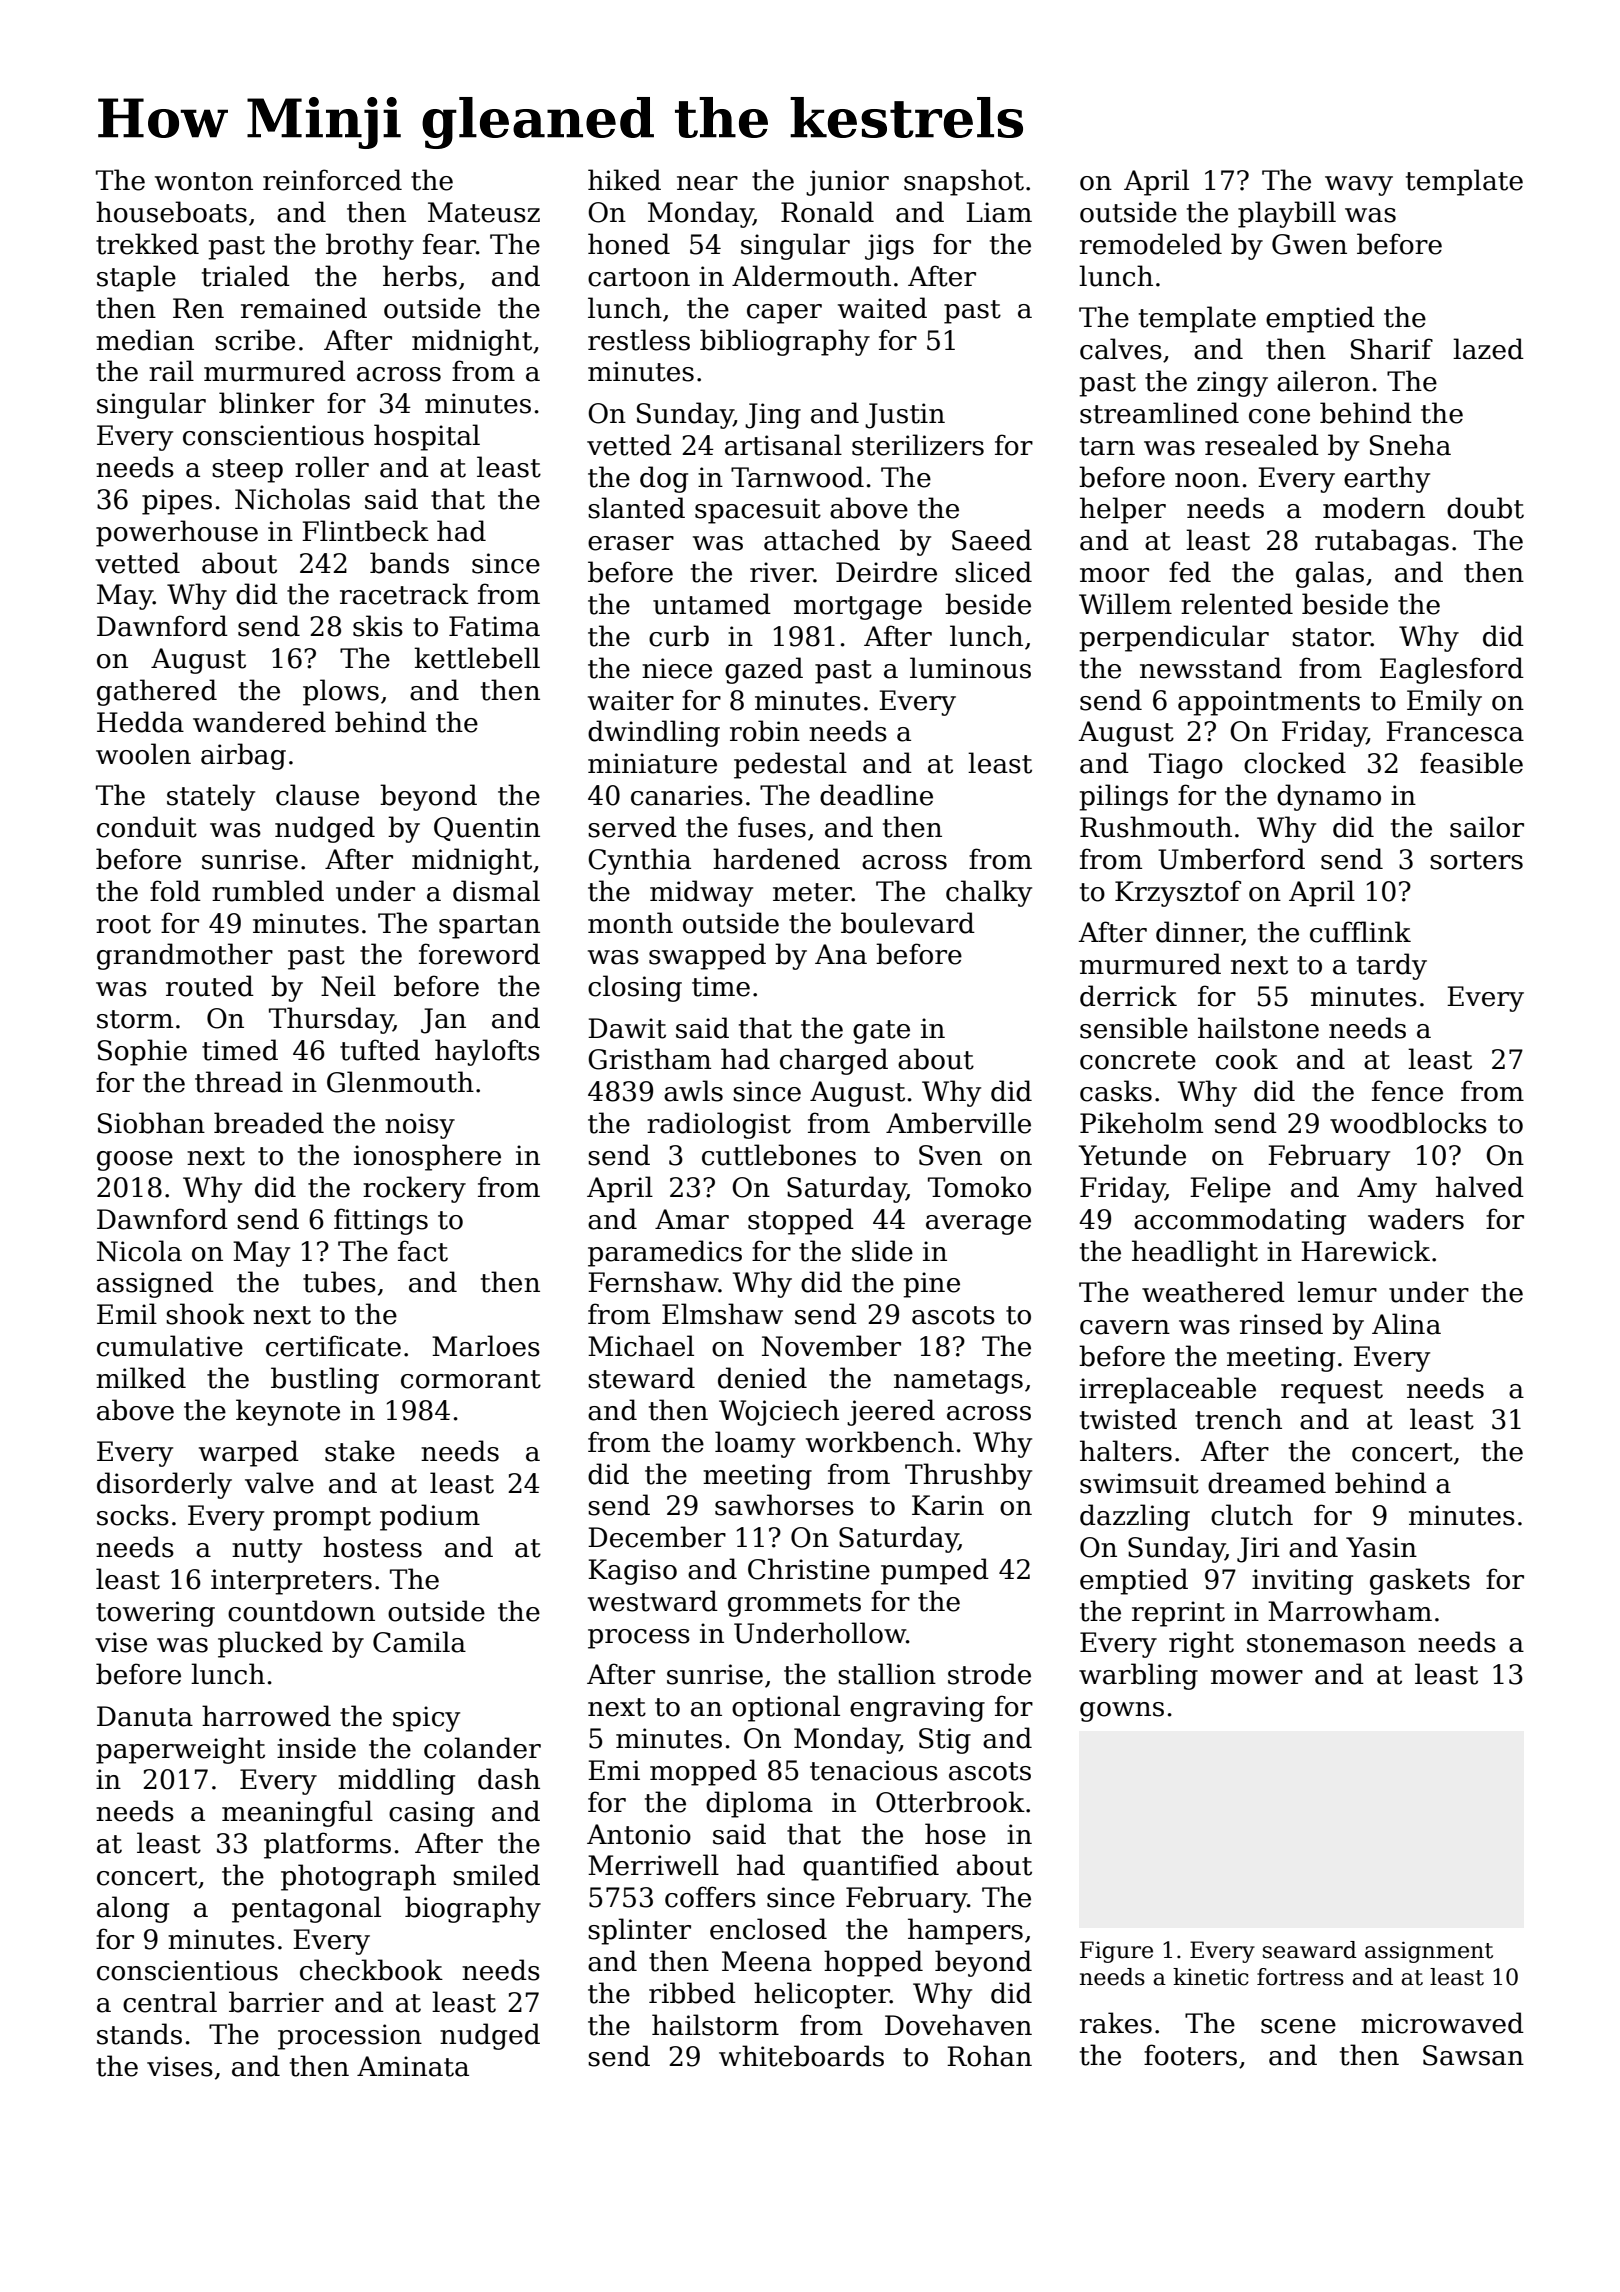 This screenshot has width=1620, height=2292. What do you see at coordinates (801, 2056) in the screenshot?
I see `whiteboards` at bounding box center [801, 2056].
